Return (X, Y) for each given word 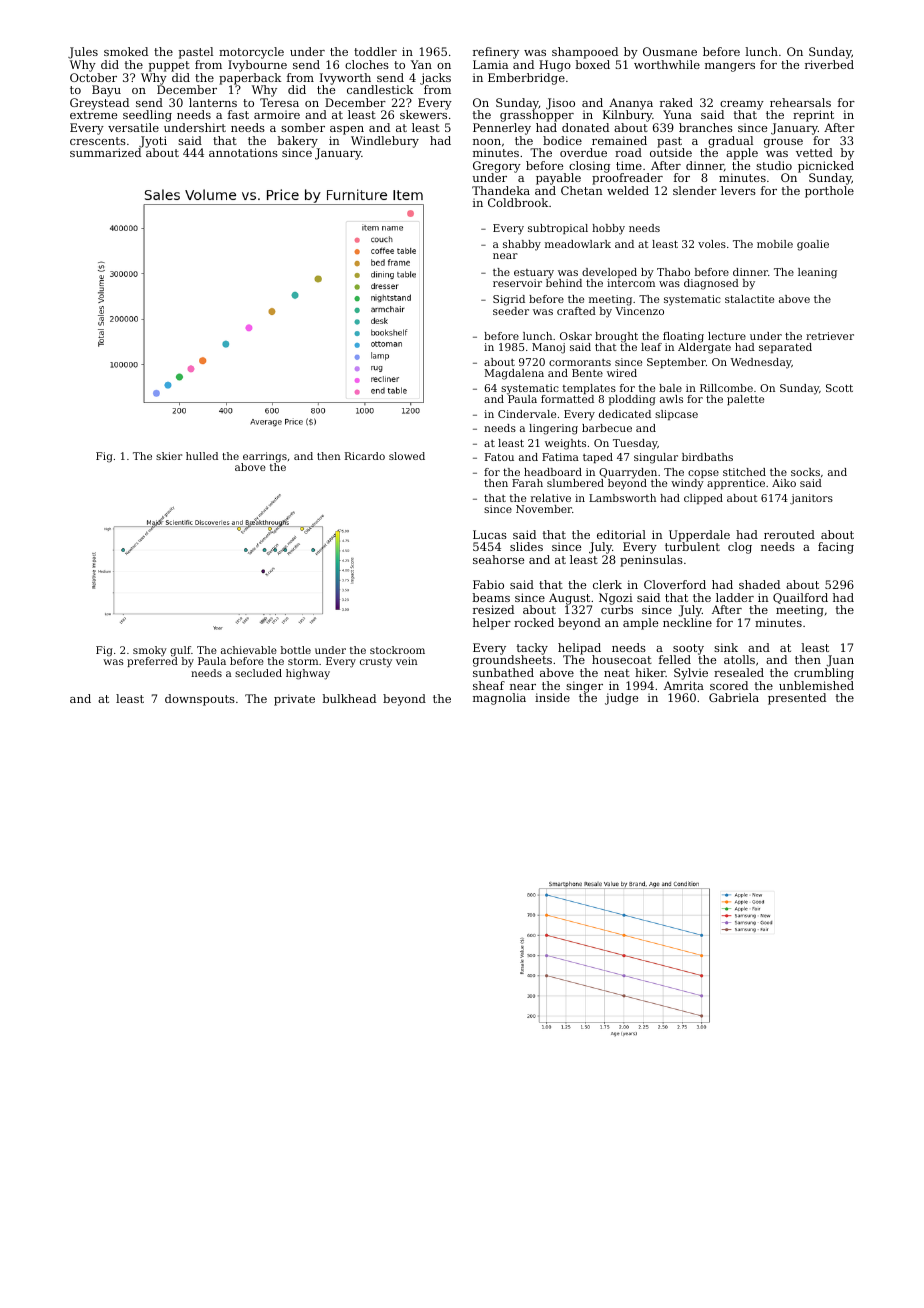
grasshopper (537, 116)
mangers (730, 67)
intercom (631, 283)
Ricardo (365, 456)
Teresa (279, 102)
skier (169, 456)
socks (805, 472)
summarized (105, 152)
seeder (511, 311)
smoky (150, 651)
